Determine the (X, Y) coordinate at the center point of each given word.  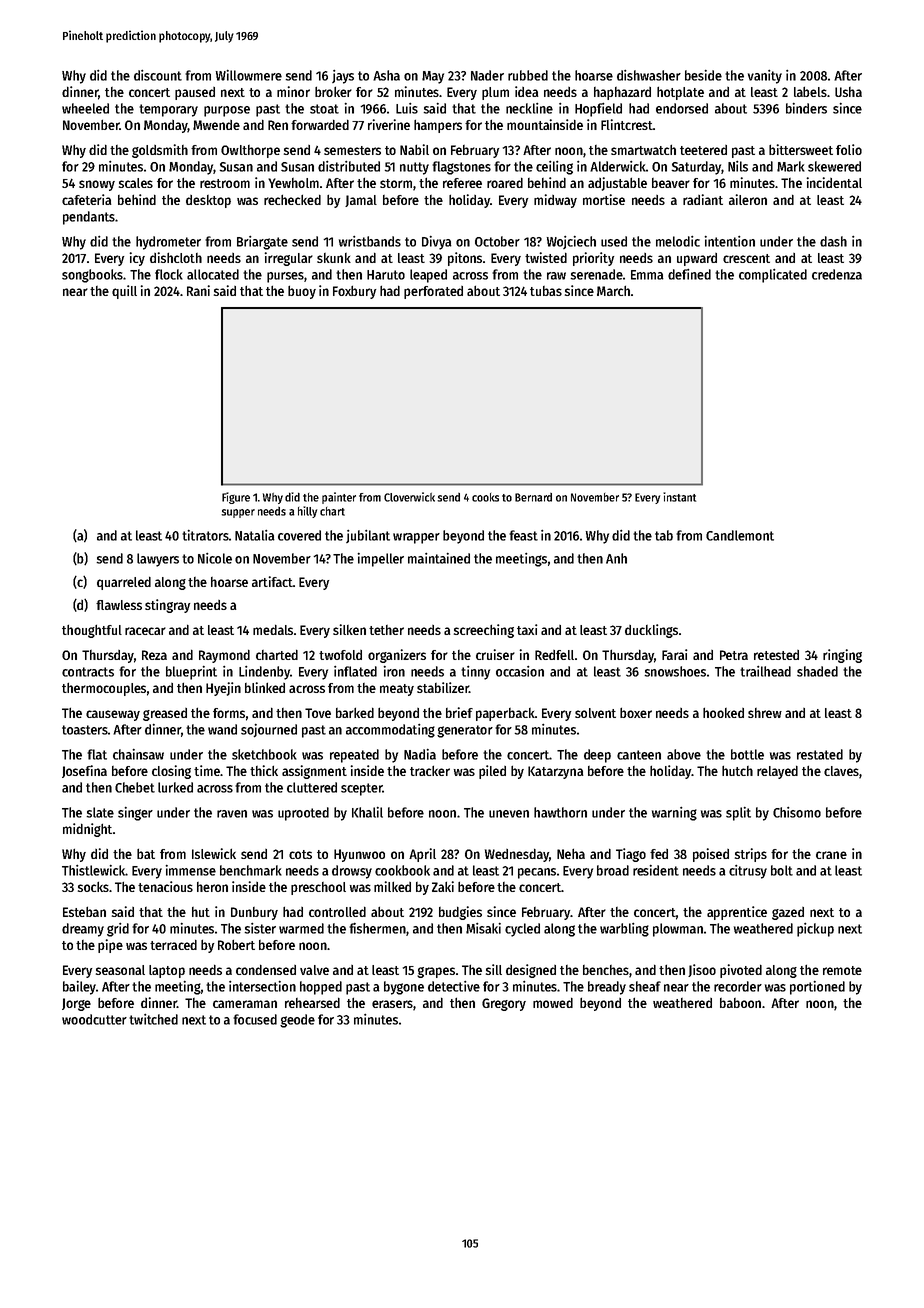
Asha (386, 75)
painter (339, 498)
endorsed (682, 108)
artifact (272, 581)
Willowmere (249, 75)
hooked (723, 712)
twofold (340, 655)
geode (297, 1021)
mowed (553, 1002)
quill (124, 292)
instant (679, 497)
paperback (505, 714)
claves (841, 771)
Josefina (84, 771)
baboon (740, 1003)
